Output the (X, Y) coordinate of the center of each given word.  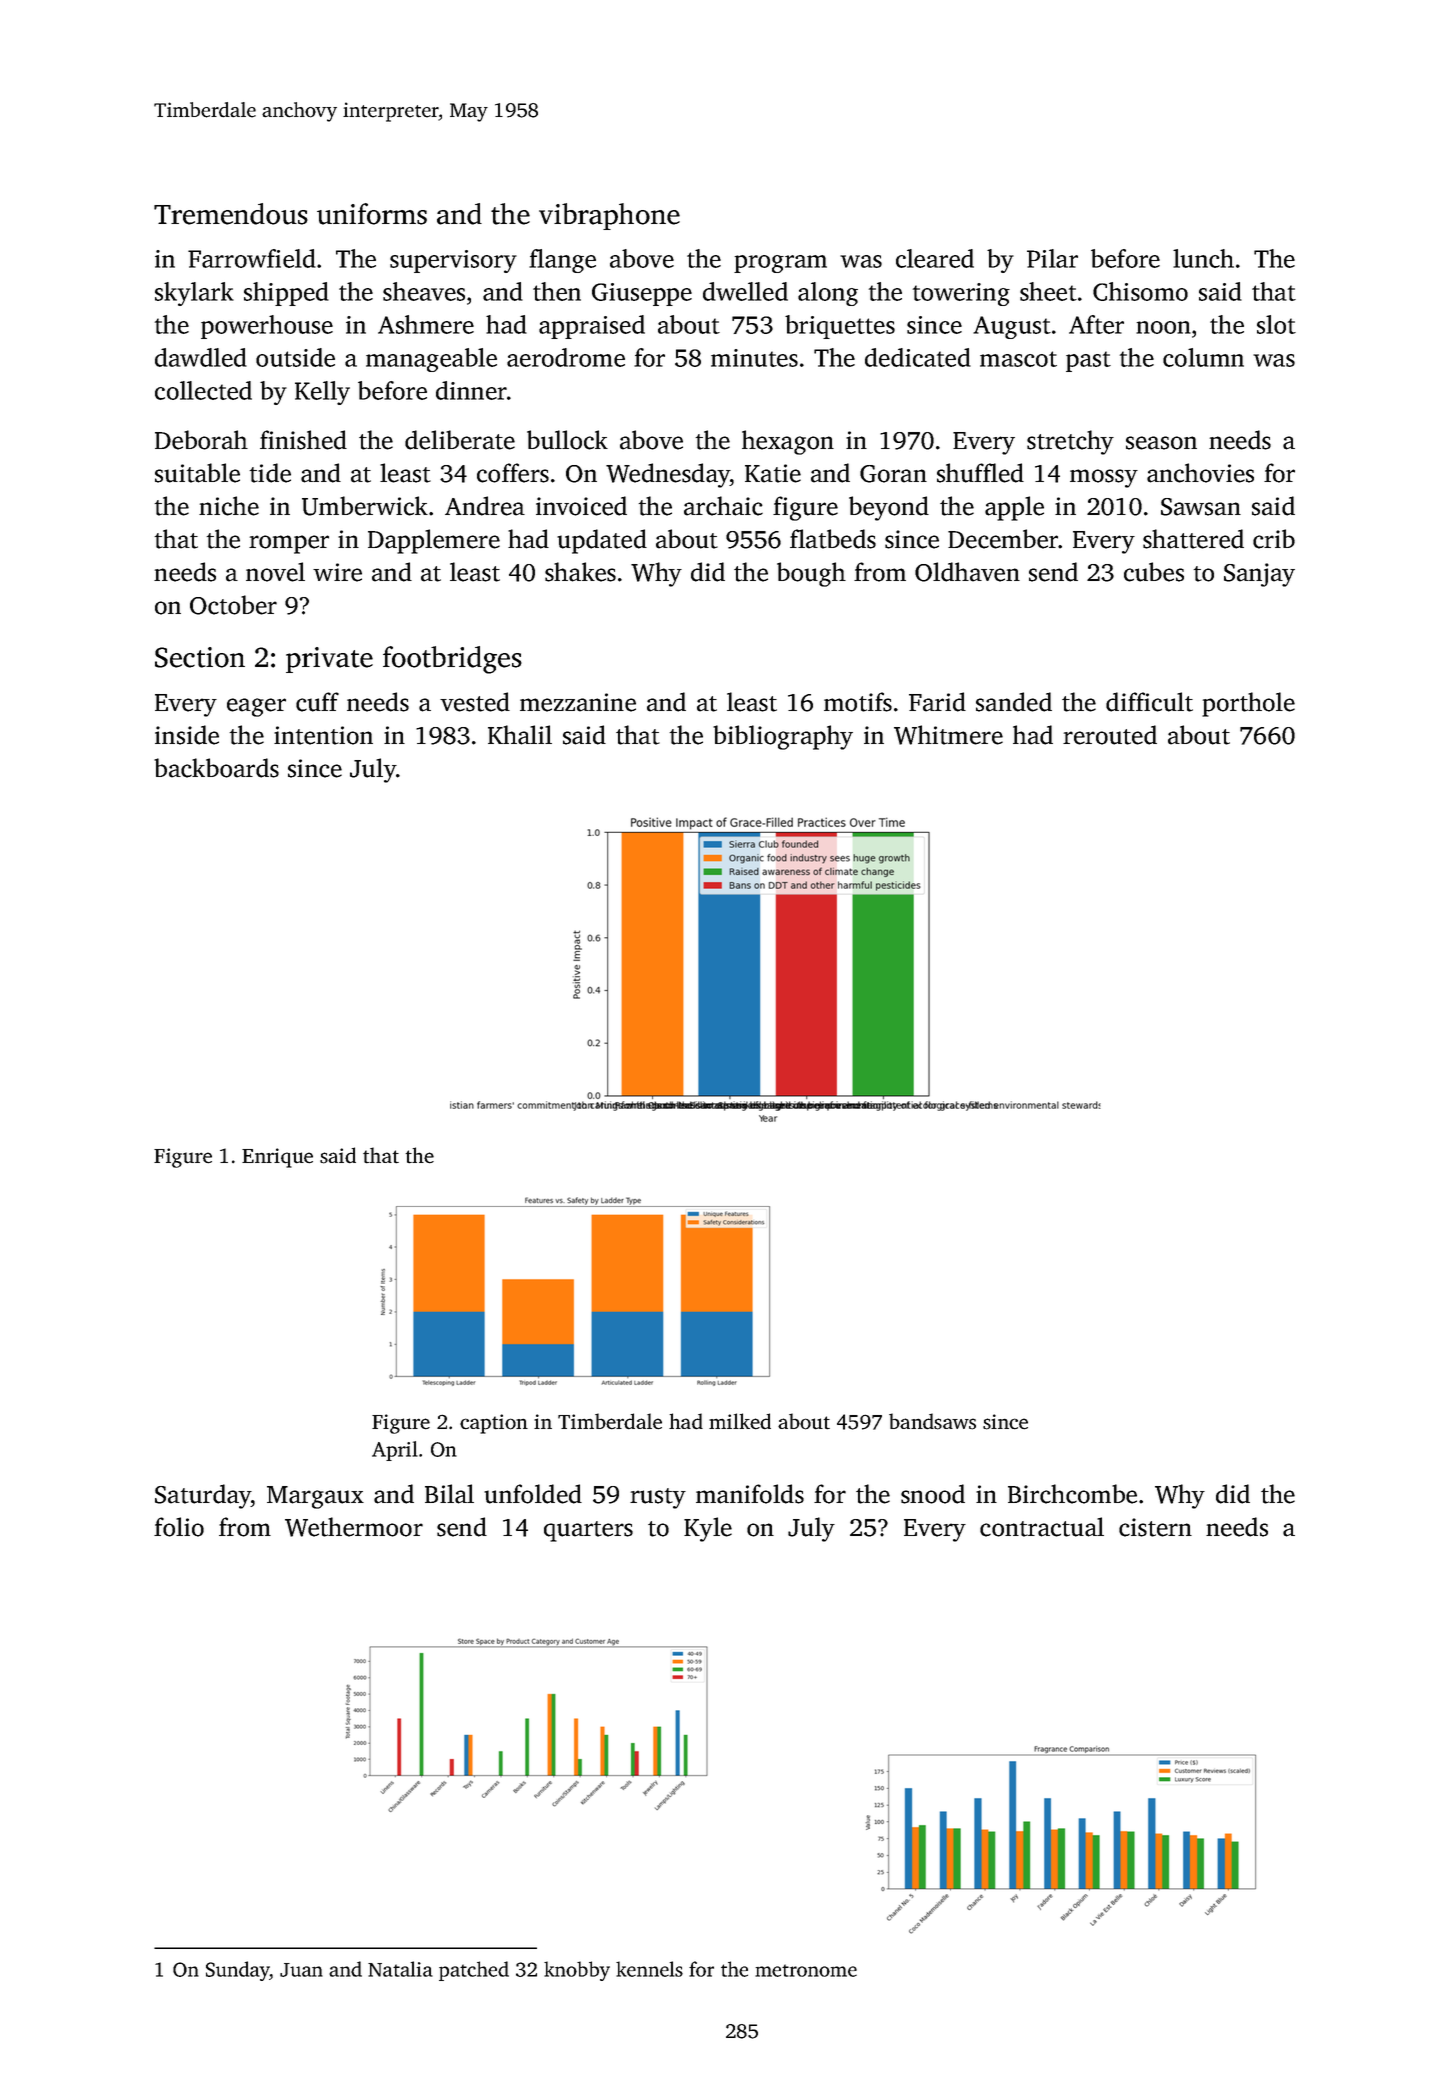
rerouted (1110, 735)
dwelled (745, 291)
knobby (577, 1971)
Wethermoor (354, 1527)
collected (203, 390)
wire (337, 572)
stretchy (1070, 442)
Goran (893, 474)
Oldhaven (967, 572)
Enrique (277, 1158)
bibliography (783, 737)
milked (740, 1421)
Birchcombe (1072, 1494)
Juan (301, 1970)
